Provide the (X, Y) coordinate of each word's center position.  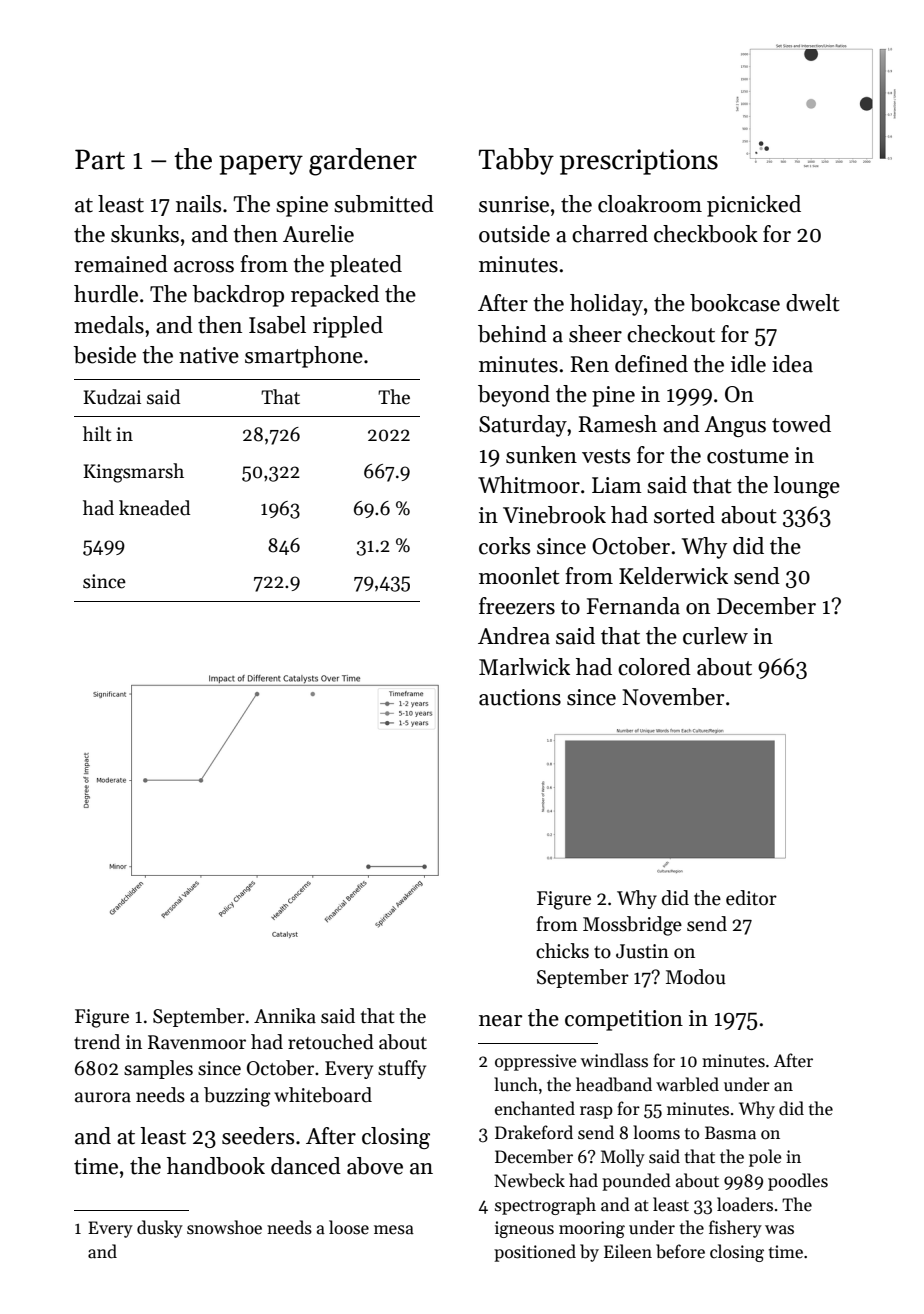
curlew (715, 636)
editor (751, 898)
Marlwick (524, 667)
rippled (348, 327)
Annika (285, 1016)
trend (97, 1042)
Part (100, 159)
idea (792, 364)
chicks (562, 951)
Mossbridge (632, 926)
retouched (331, 1042)
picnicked (754, 206)
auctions (520, 697)
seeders (258, 1136)
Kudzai (112, 397)
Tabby (516, 161)
